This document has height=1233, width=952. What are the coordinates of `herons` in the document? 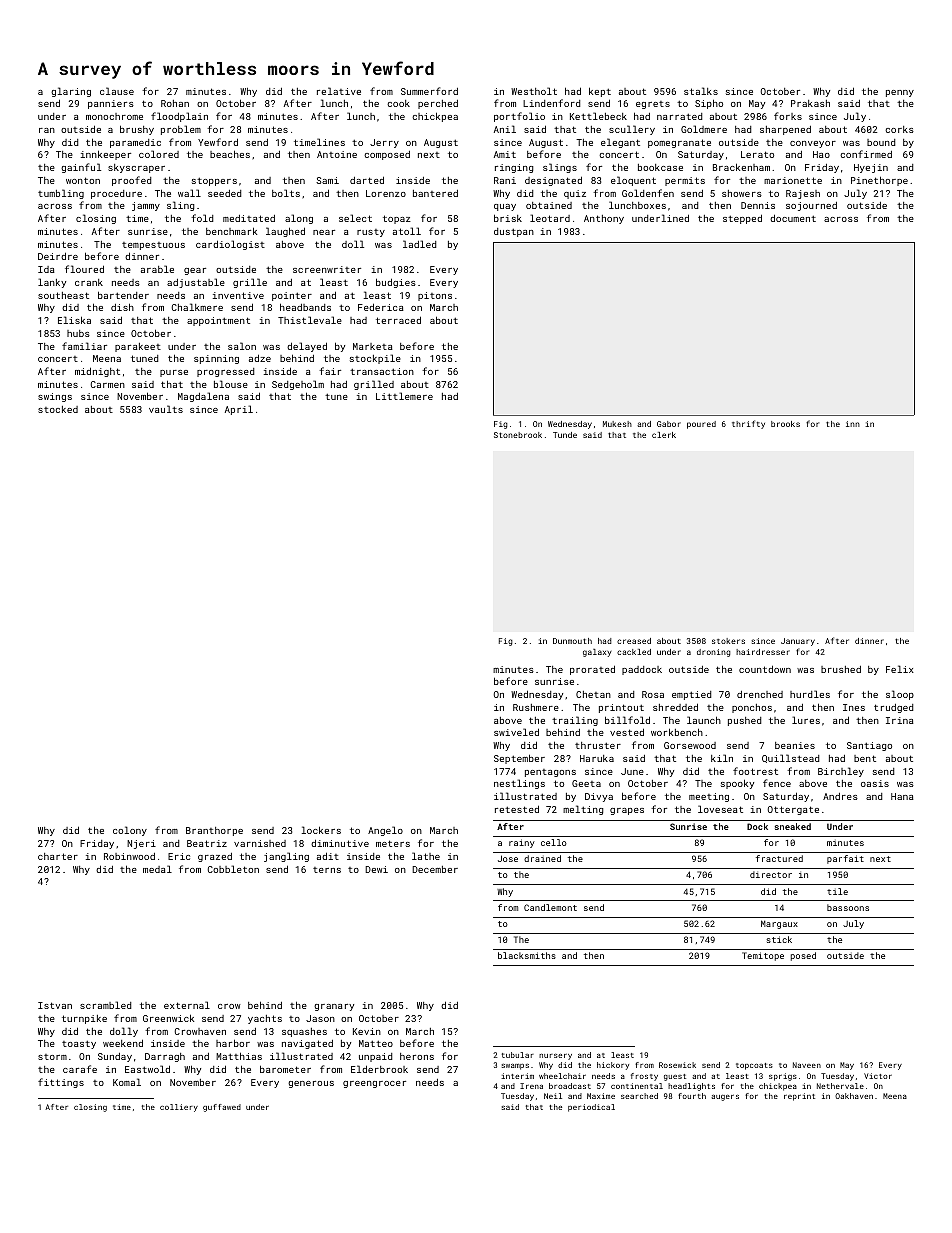 It's located at (417, 1056).
